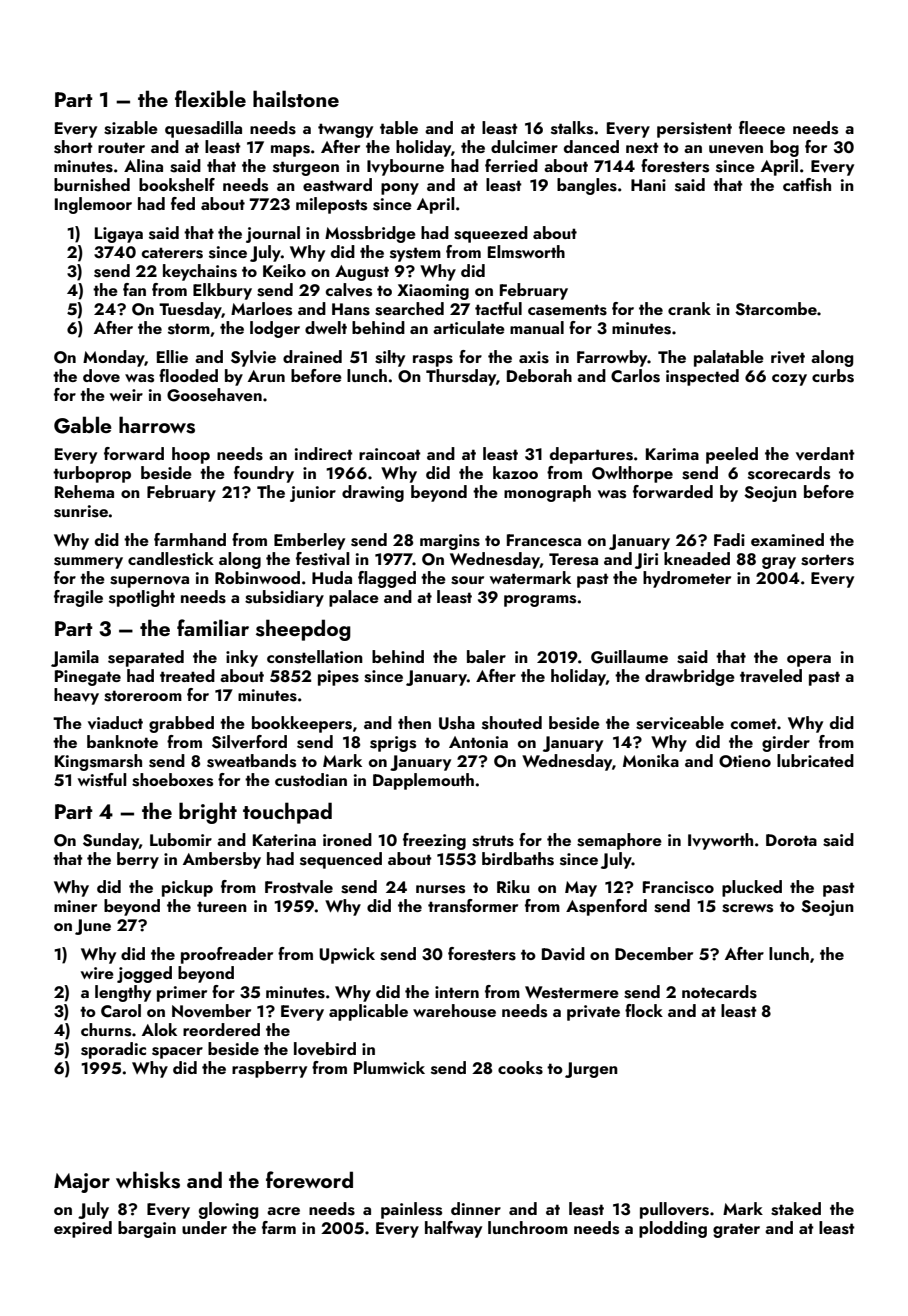 The height and width of the page is (1316, 908). I want to click on dulcimer, so click(524, 146).
